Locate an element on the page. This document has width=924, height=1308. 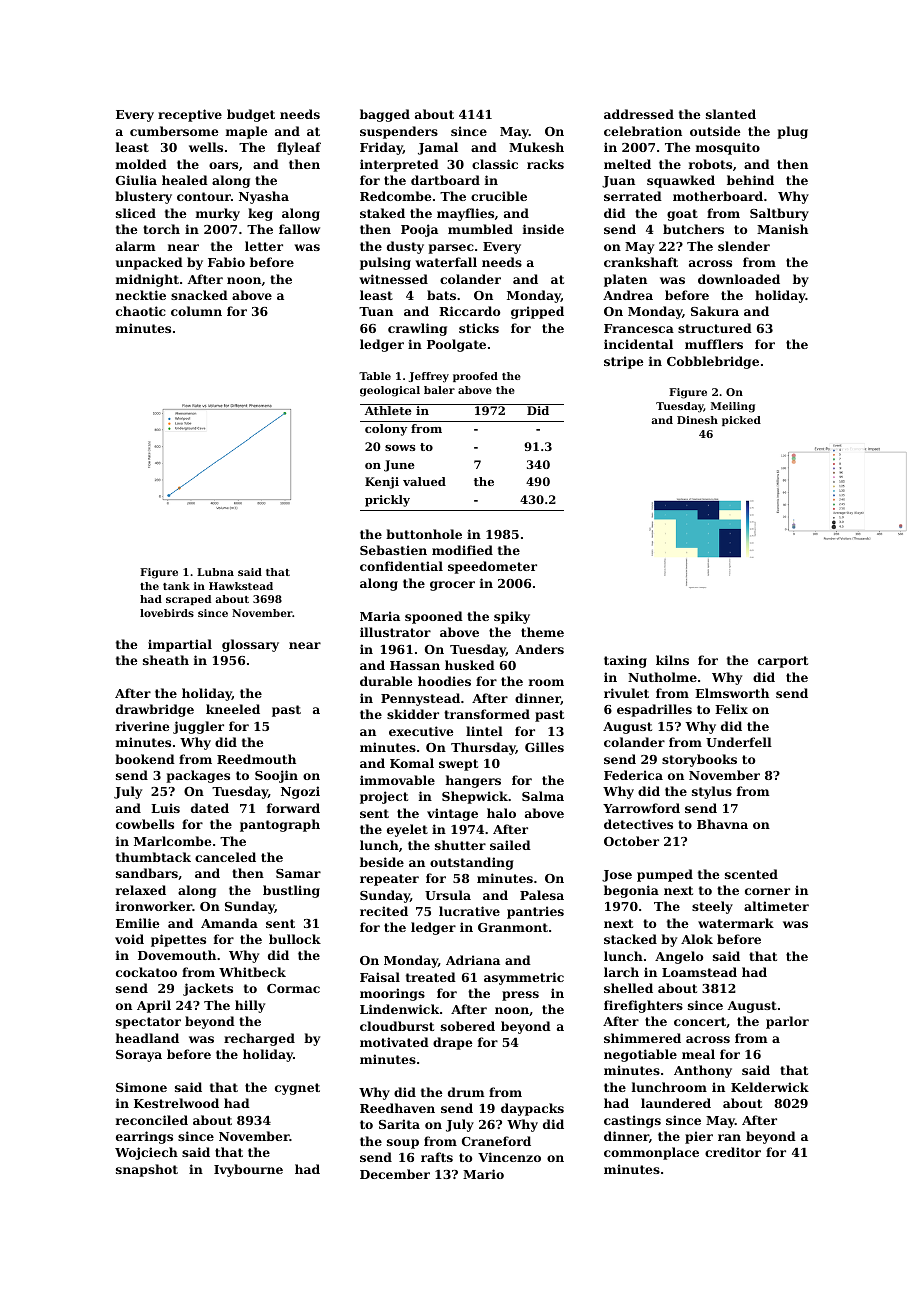
addressed is located at coordinates (639, 114).
